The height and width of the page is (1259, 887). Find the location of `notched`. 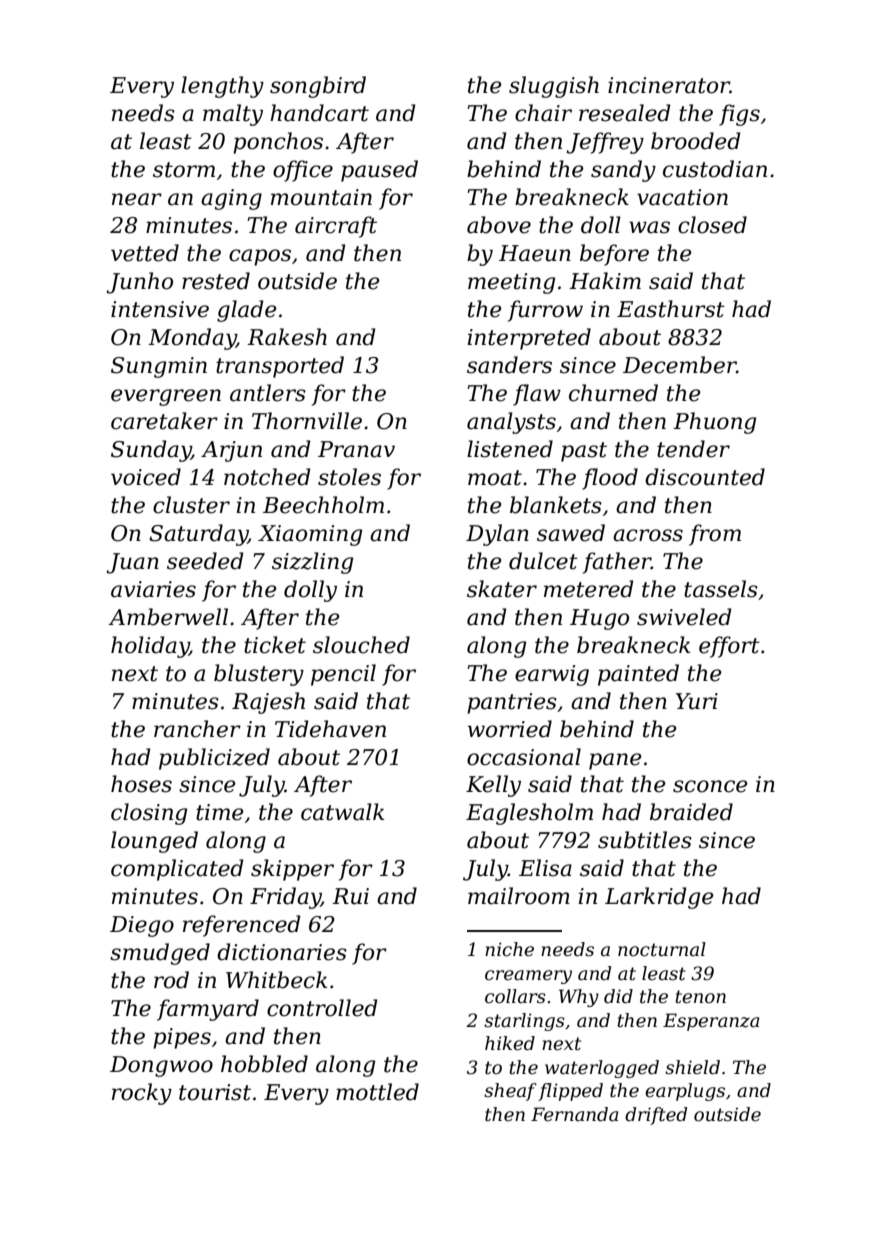

notched is located at coordinates (267, 477).
